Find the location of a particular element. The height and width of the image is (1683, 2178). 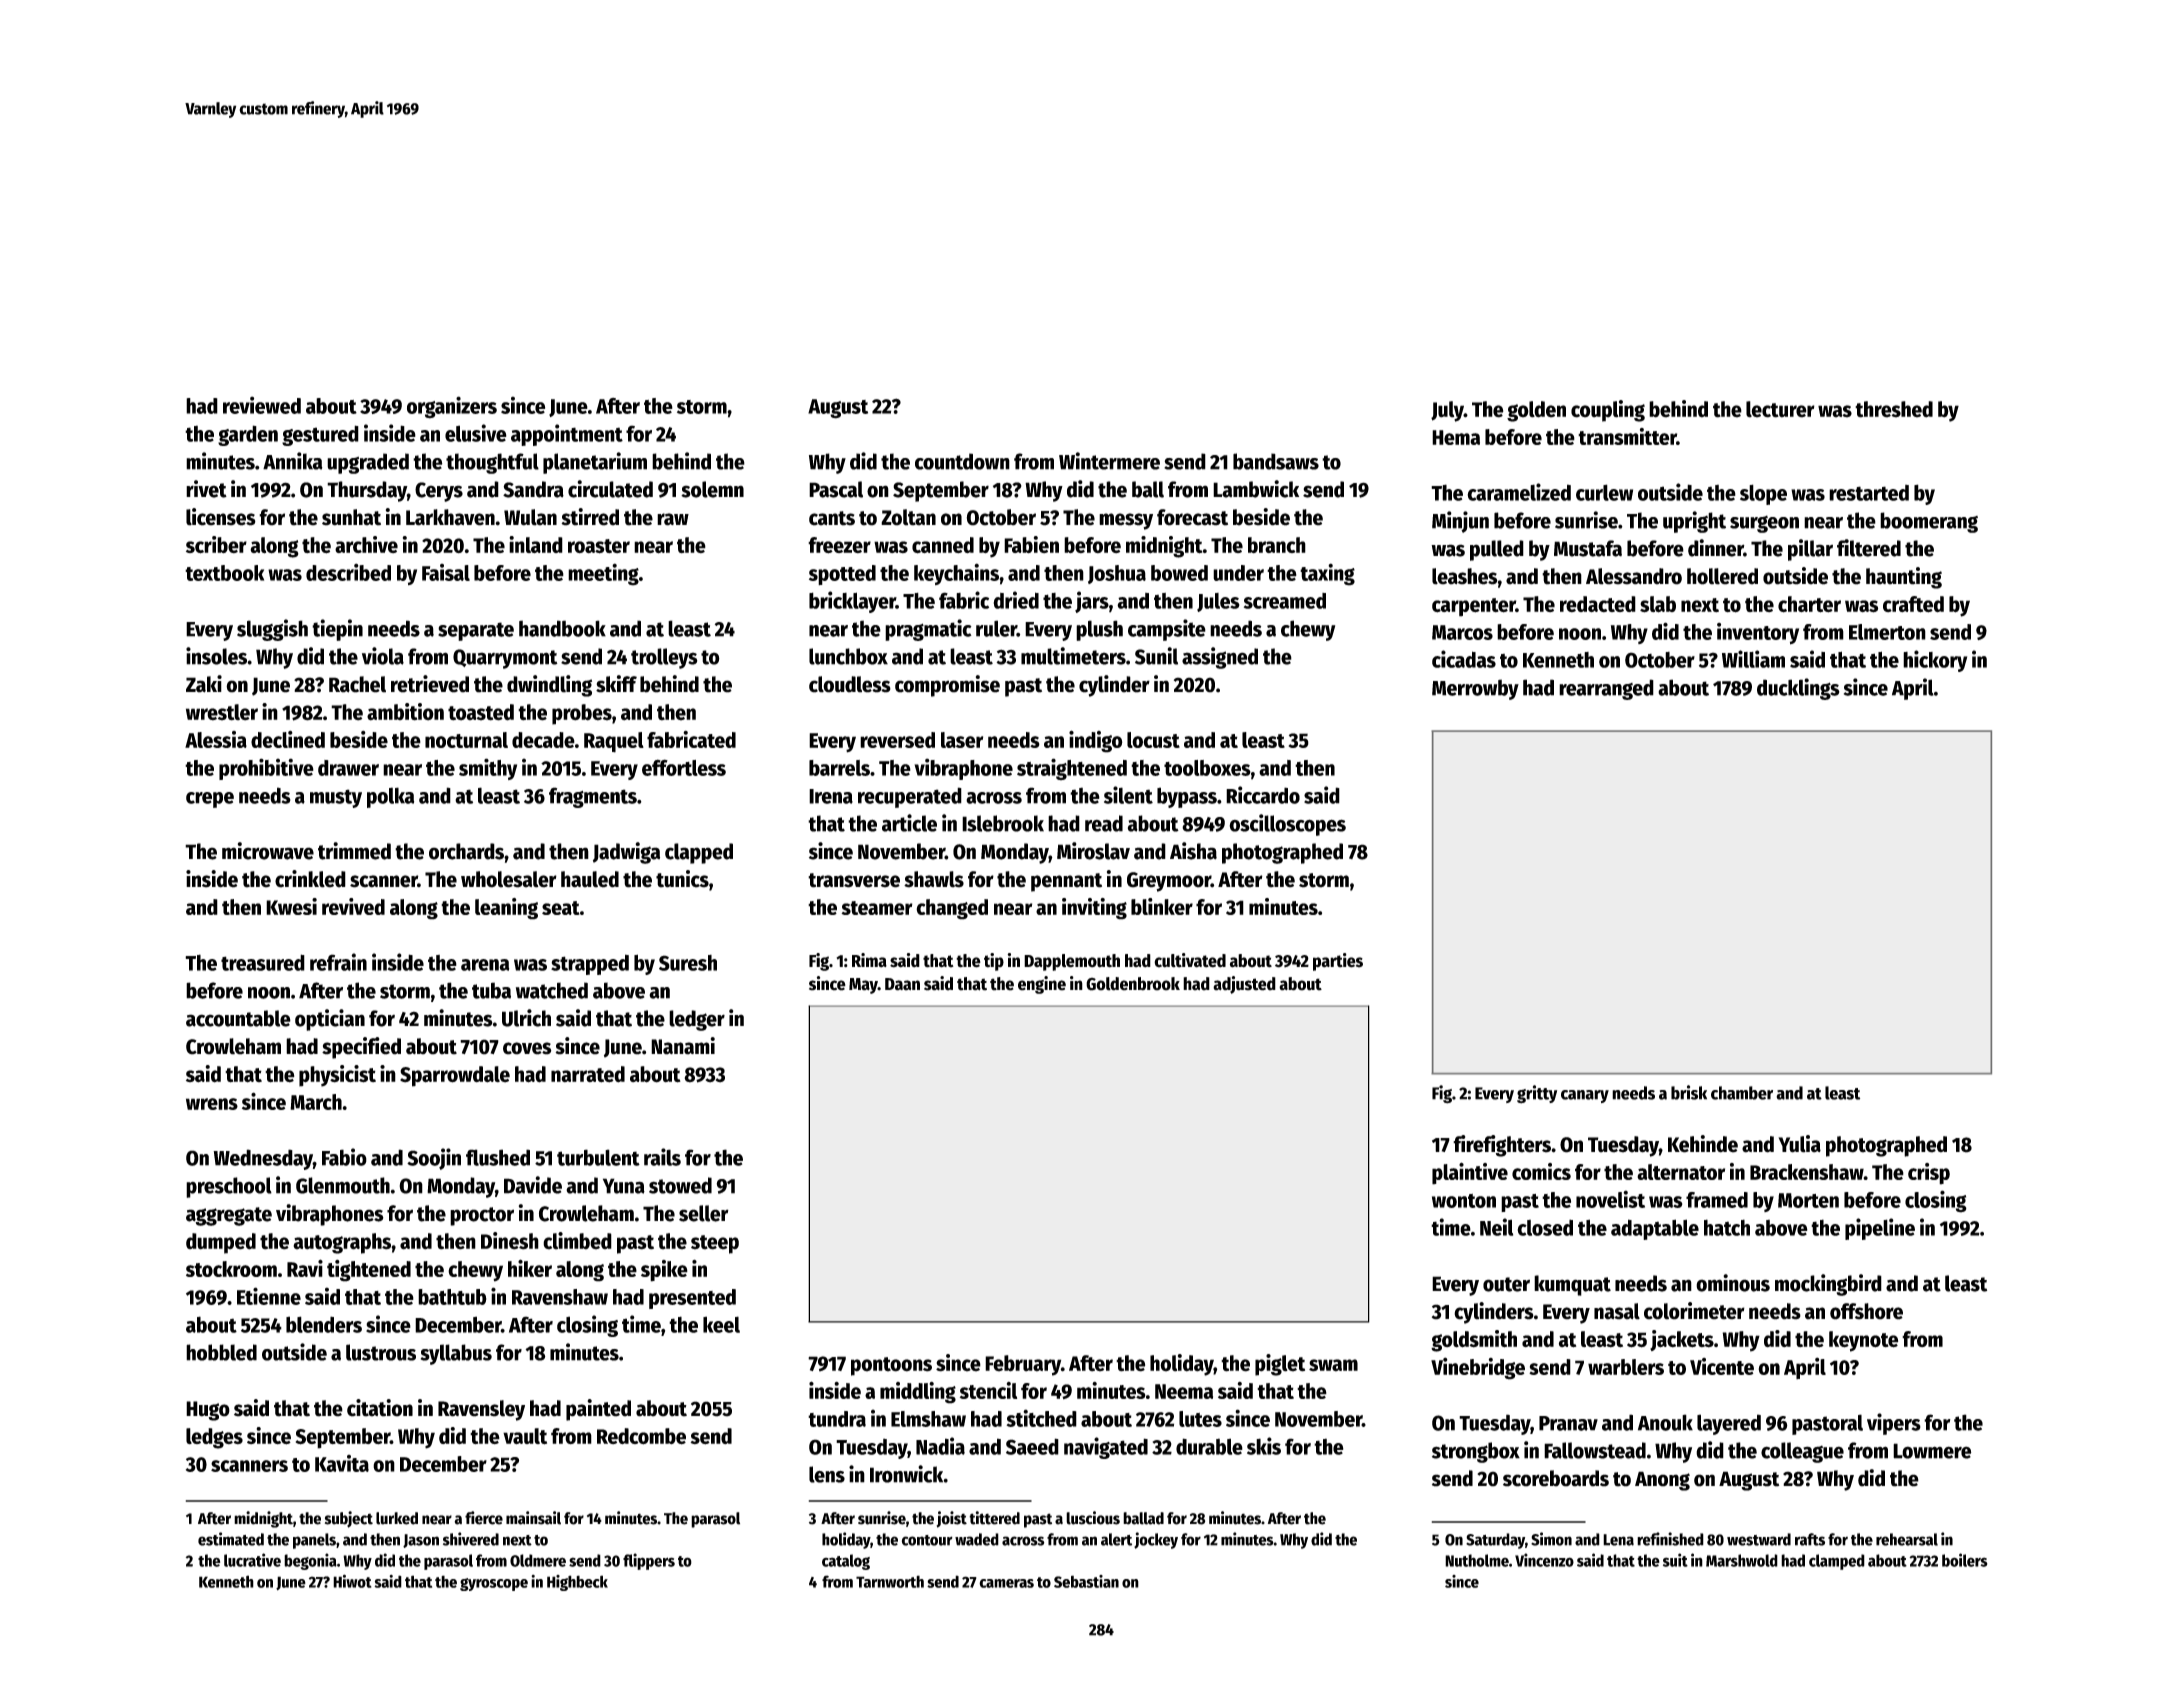

July is located at coordinates (1447, 411).
